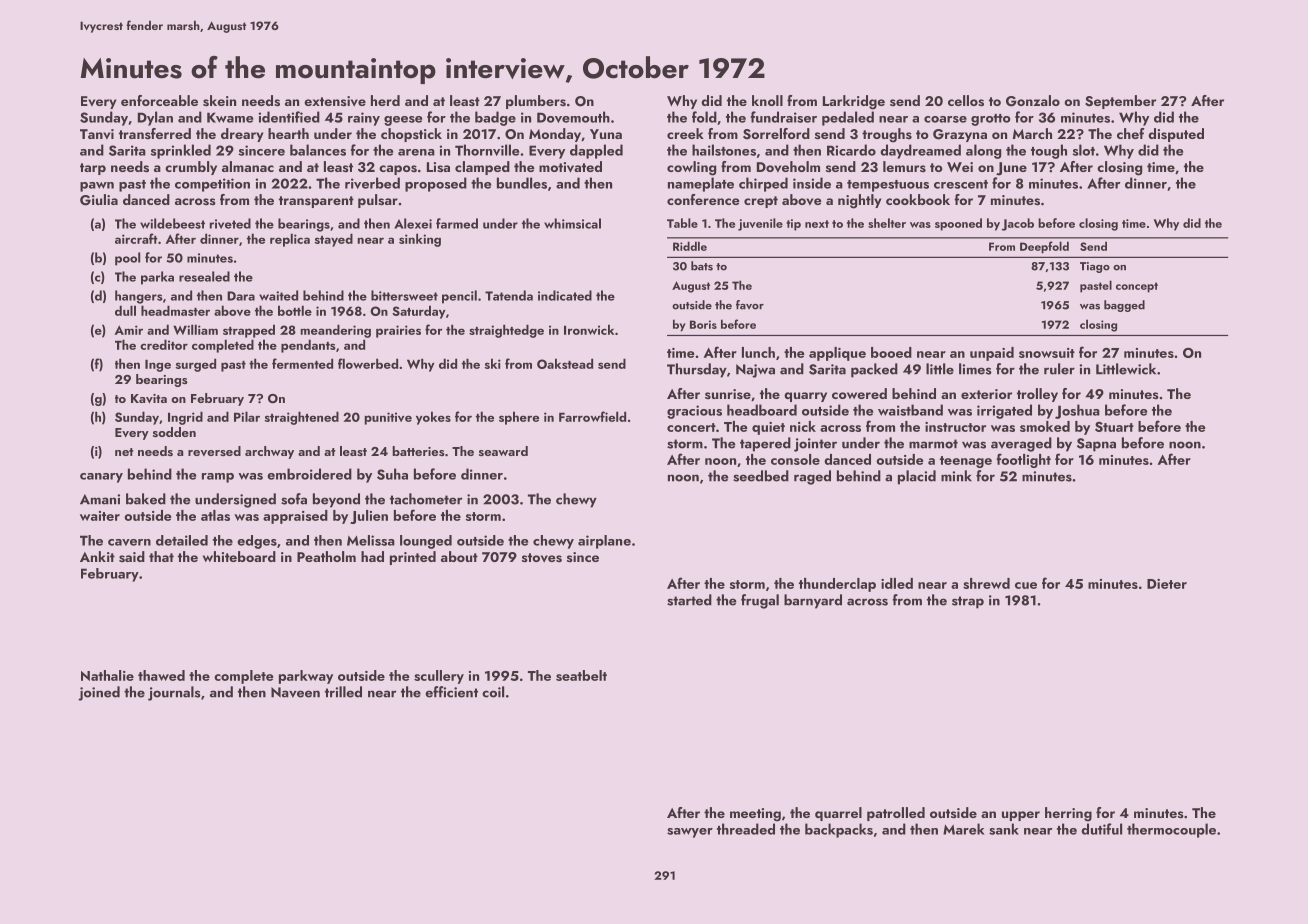 Image resolution: width=1308 pixels, height=924 pixels. What do you see at coordinates (767, 100) in the screenshot?
I see `knoll` at bounding box center [767, 100].
